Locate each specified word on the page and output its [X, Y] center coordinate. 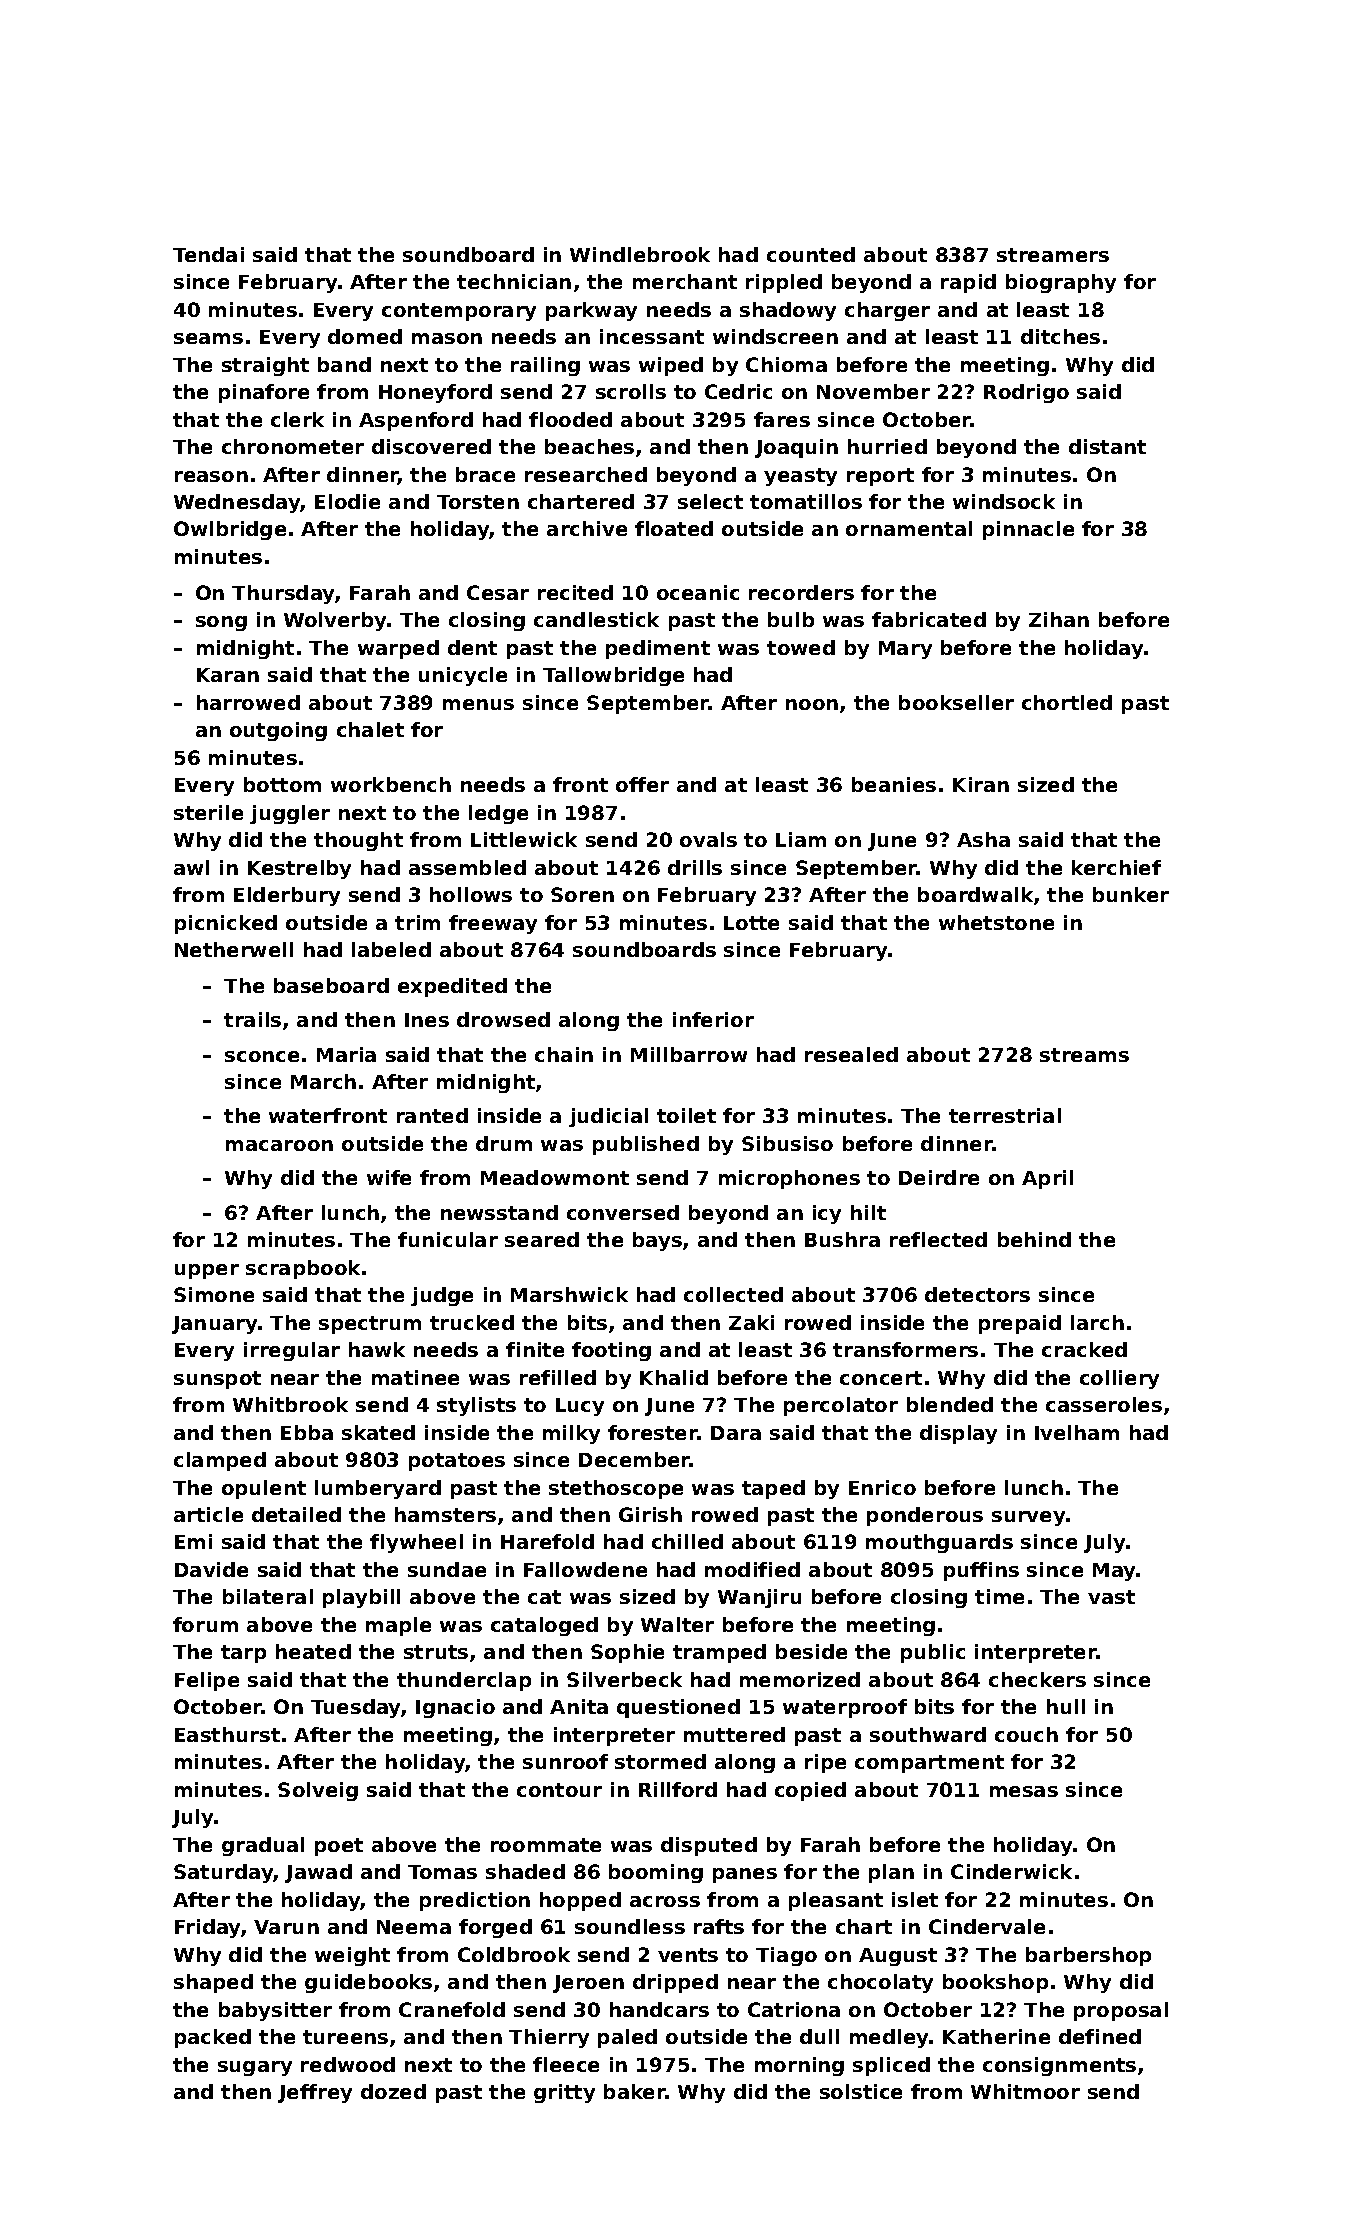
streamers [1053, 255]
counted [811, 254]
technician [514, 281]
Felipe [207, 1681]
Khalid [674, 1377]
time [999, 1596]
